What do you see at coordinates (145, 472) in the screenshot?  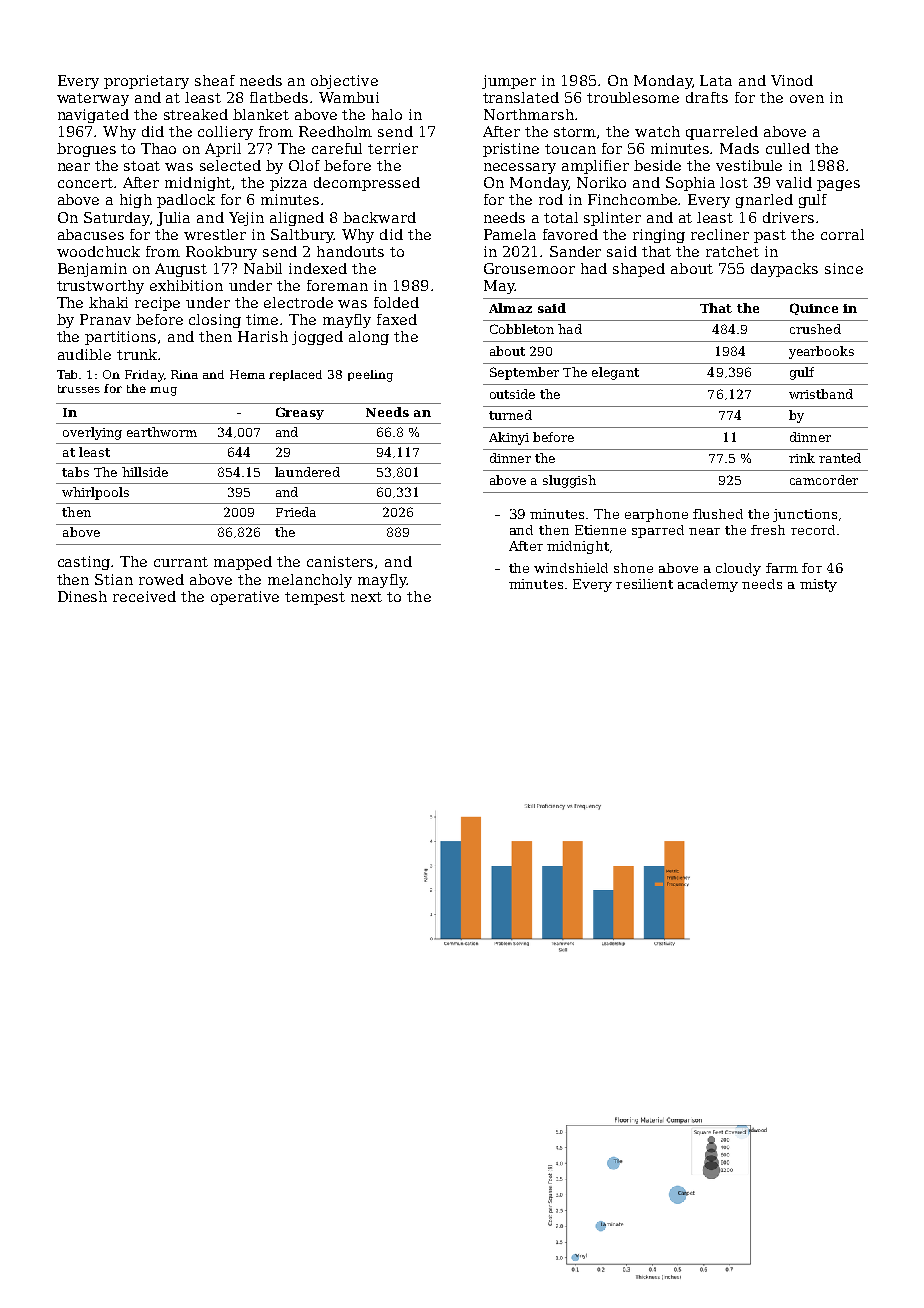 I see `hillside` at bounding box center [145, 472].
